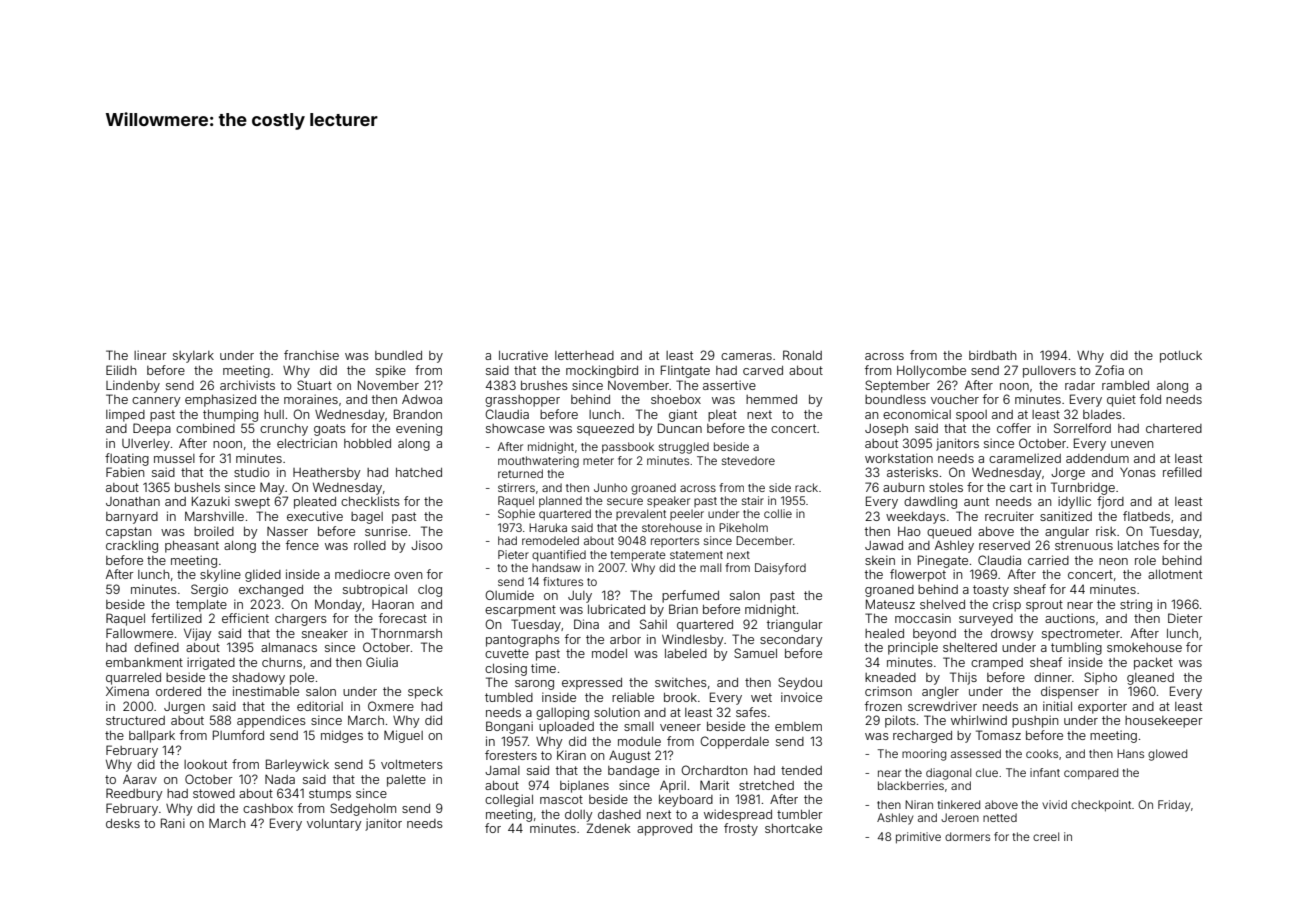  What do you see at coordinates (523, 355) in the screenshot?
I see `lucrative` at bounding box center [523, 355].
